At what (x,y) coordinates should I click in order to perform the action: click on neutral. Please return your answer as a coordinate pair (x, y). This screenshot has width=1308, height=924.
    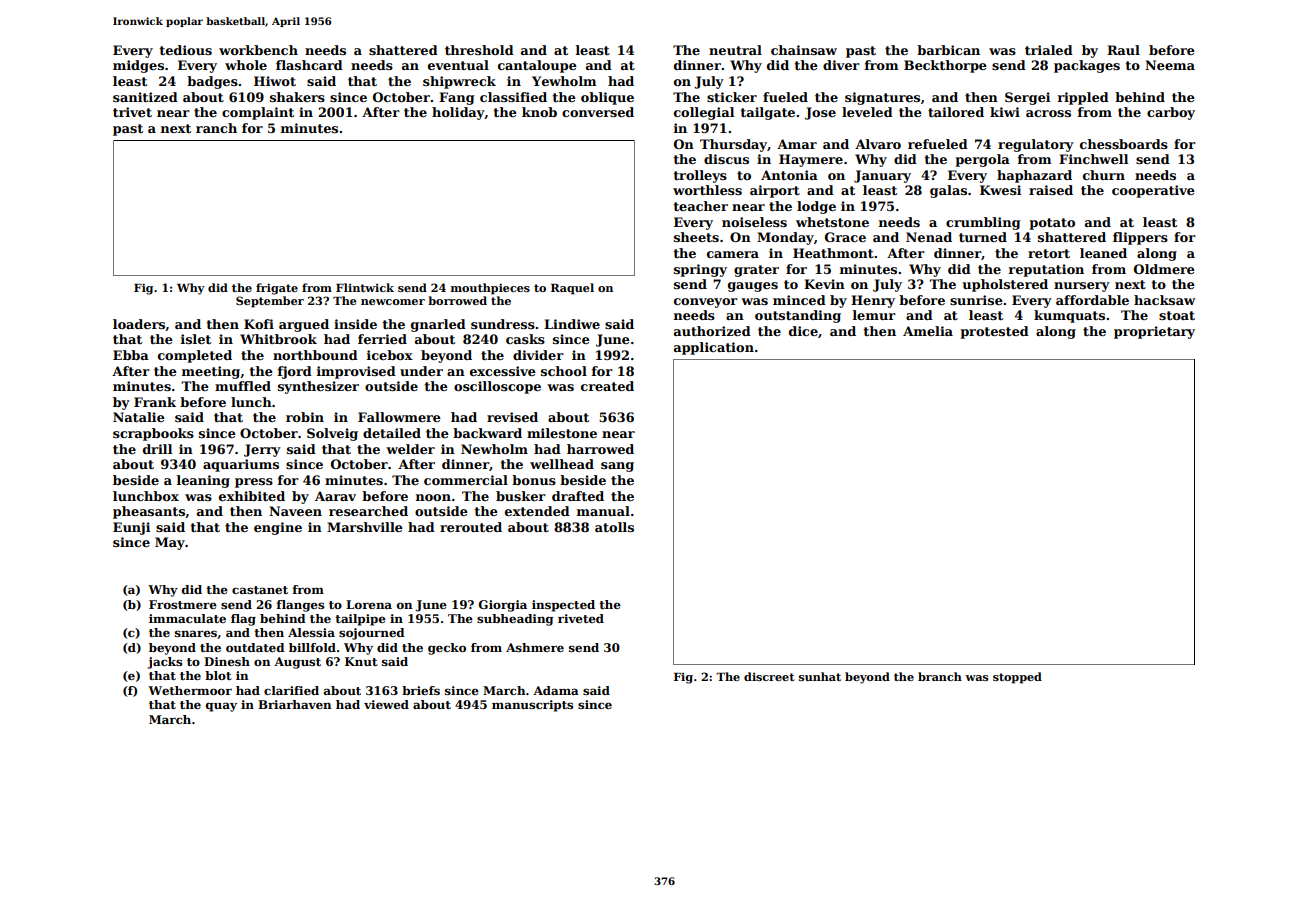
    Looking at the image, I should click on (735, 50).
